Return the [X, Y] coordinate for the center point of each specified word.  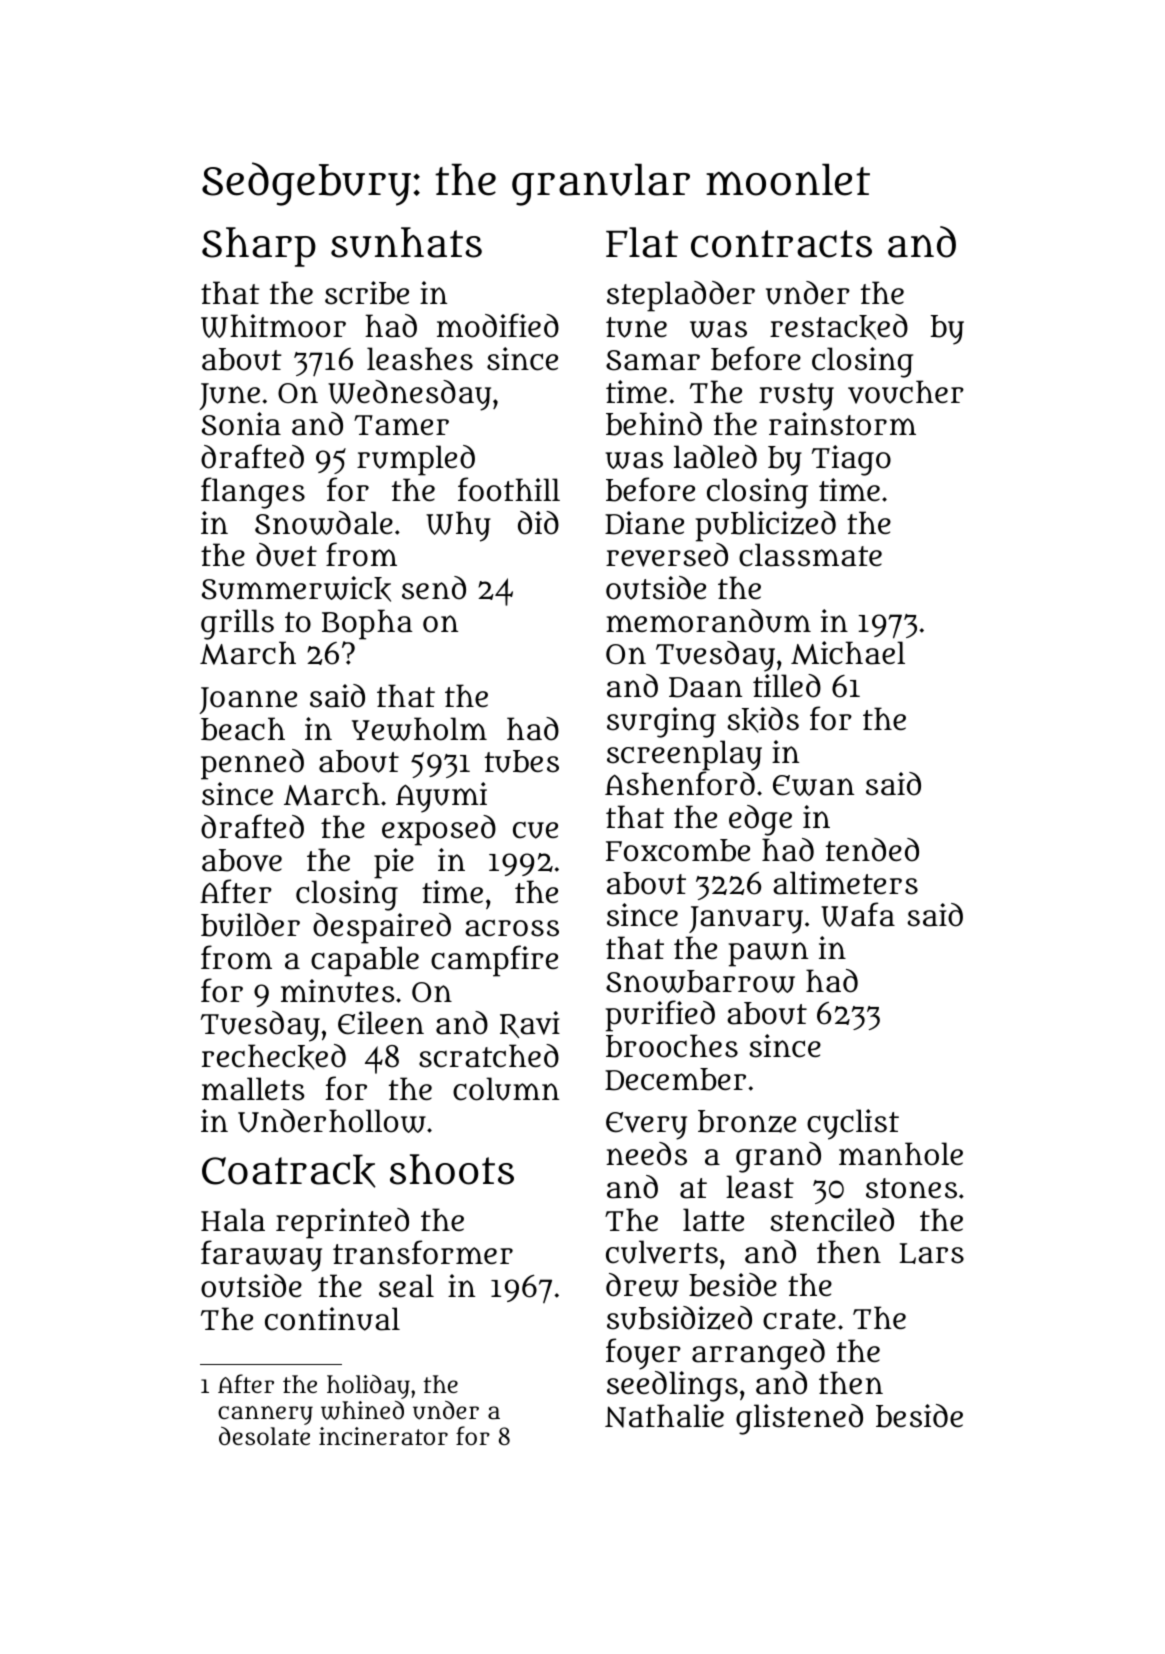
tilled [787, 686]
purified [660, 1016]
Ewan [813, 785]
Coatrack [289, 1171]
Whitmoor [273, 326]
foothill [509, 489]
